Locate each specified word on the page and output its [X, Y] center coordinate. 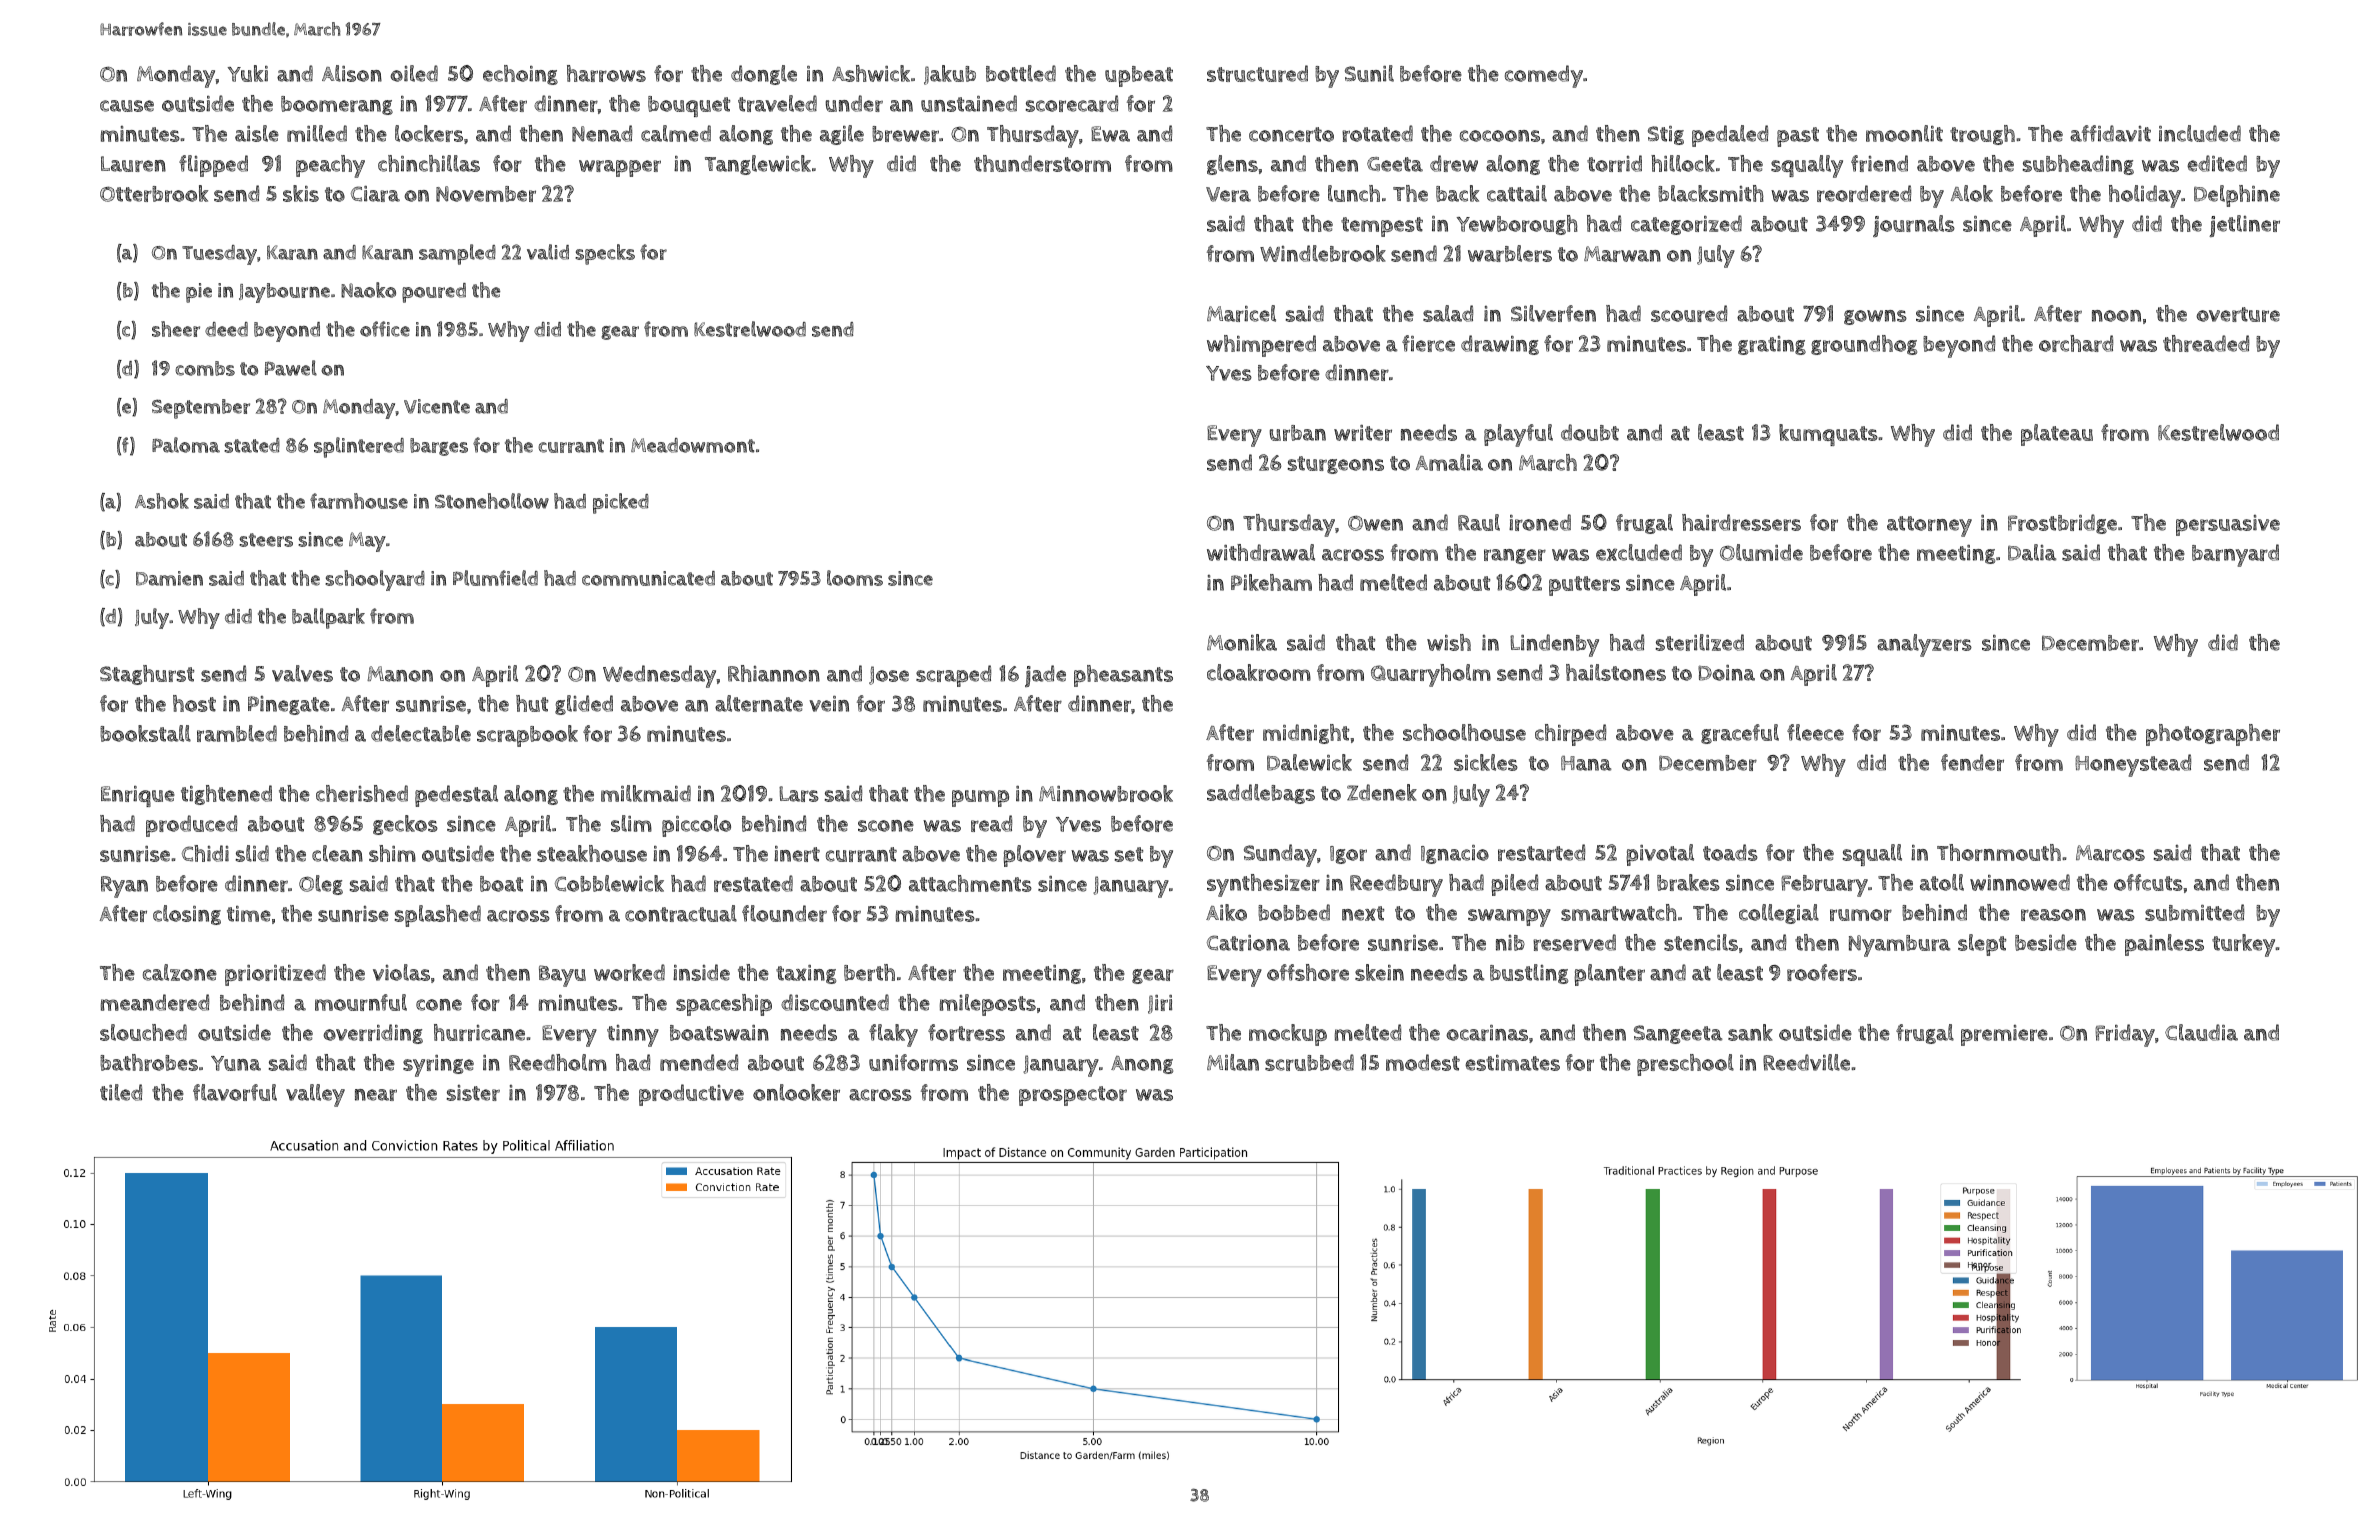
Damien [169, 578]
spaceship [724, 1005]
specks [605, 254]
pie [199, 293]
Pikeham [1271, 582]
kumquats [1828, 435]
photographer [2213, 735]
